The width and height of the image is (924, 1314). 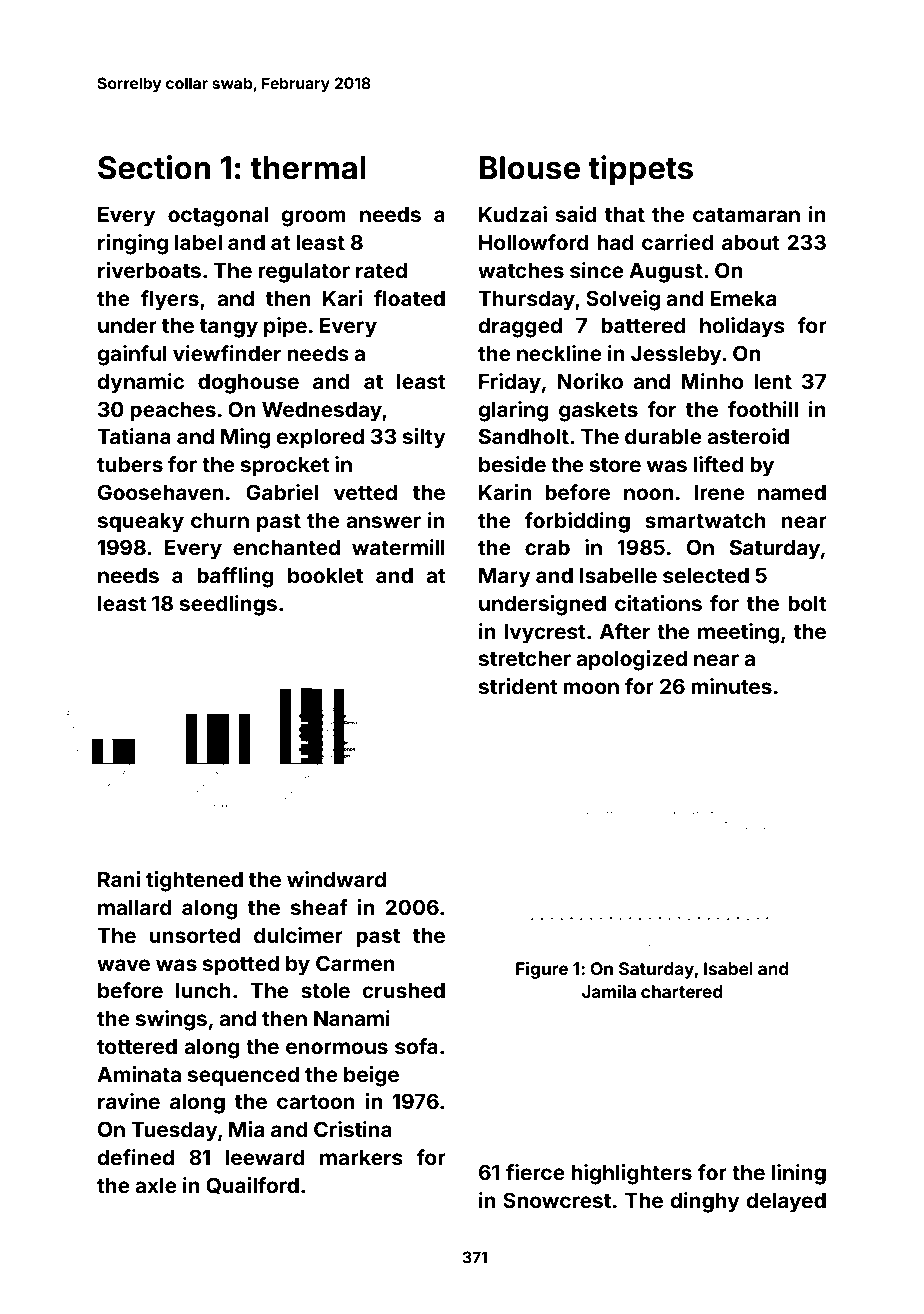 I want to click on beside, so click(x=512, y=464).
